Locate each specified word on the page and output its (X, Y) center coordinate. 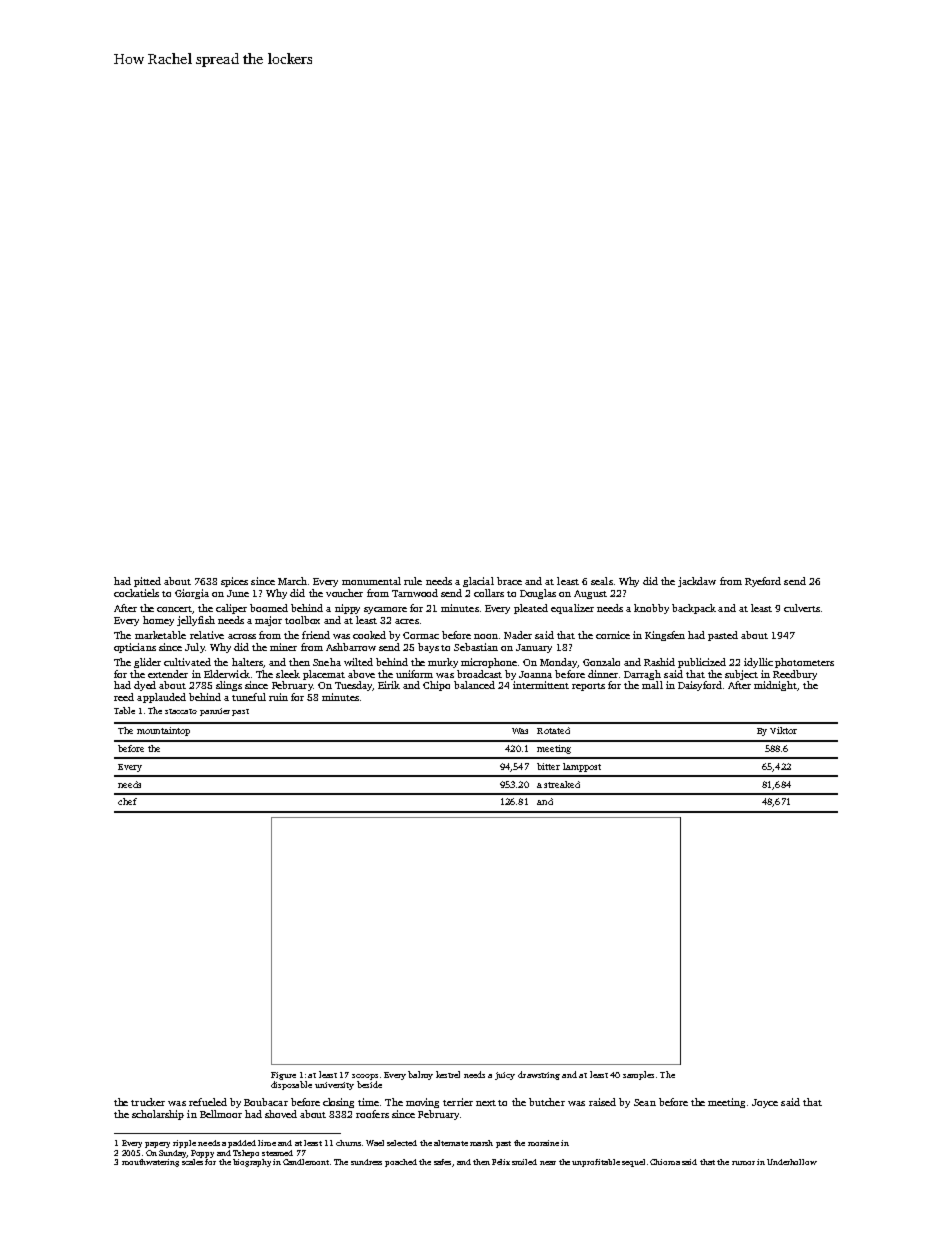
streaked (562, 784)
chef (127, 801)
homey (158, 621)
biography (252, 1163)
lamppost (582, 767)
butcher (547, 1102)
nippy (347, 609)
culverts (802, 608)
